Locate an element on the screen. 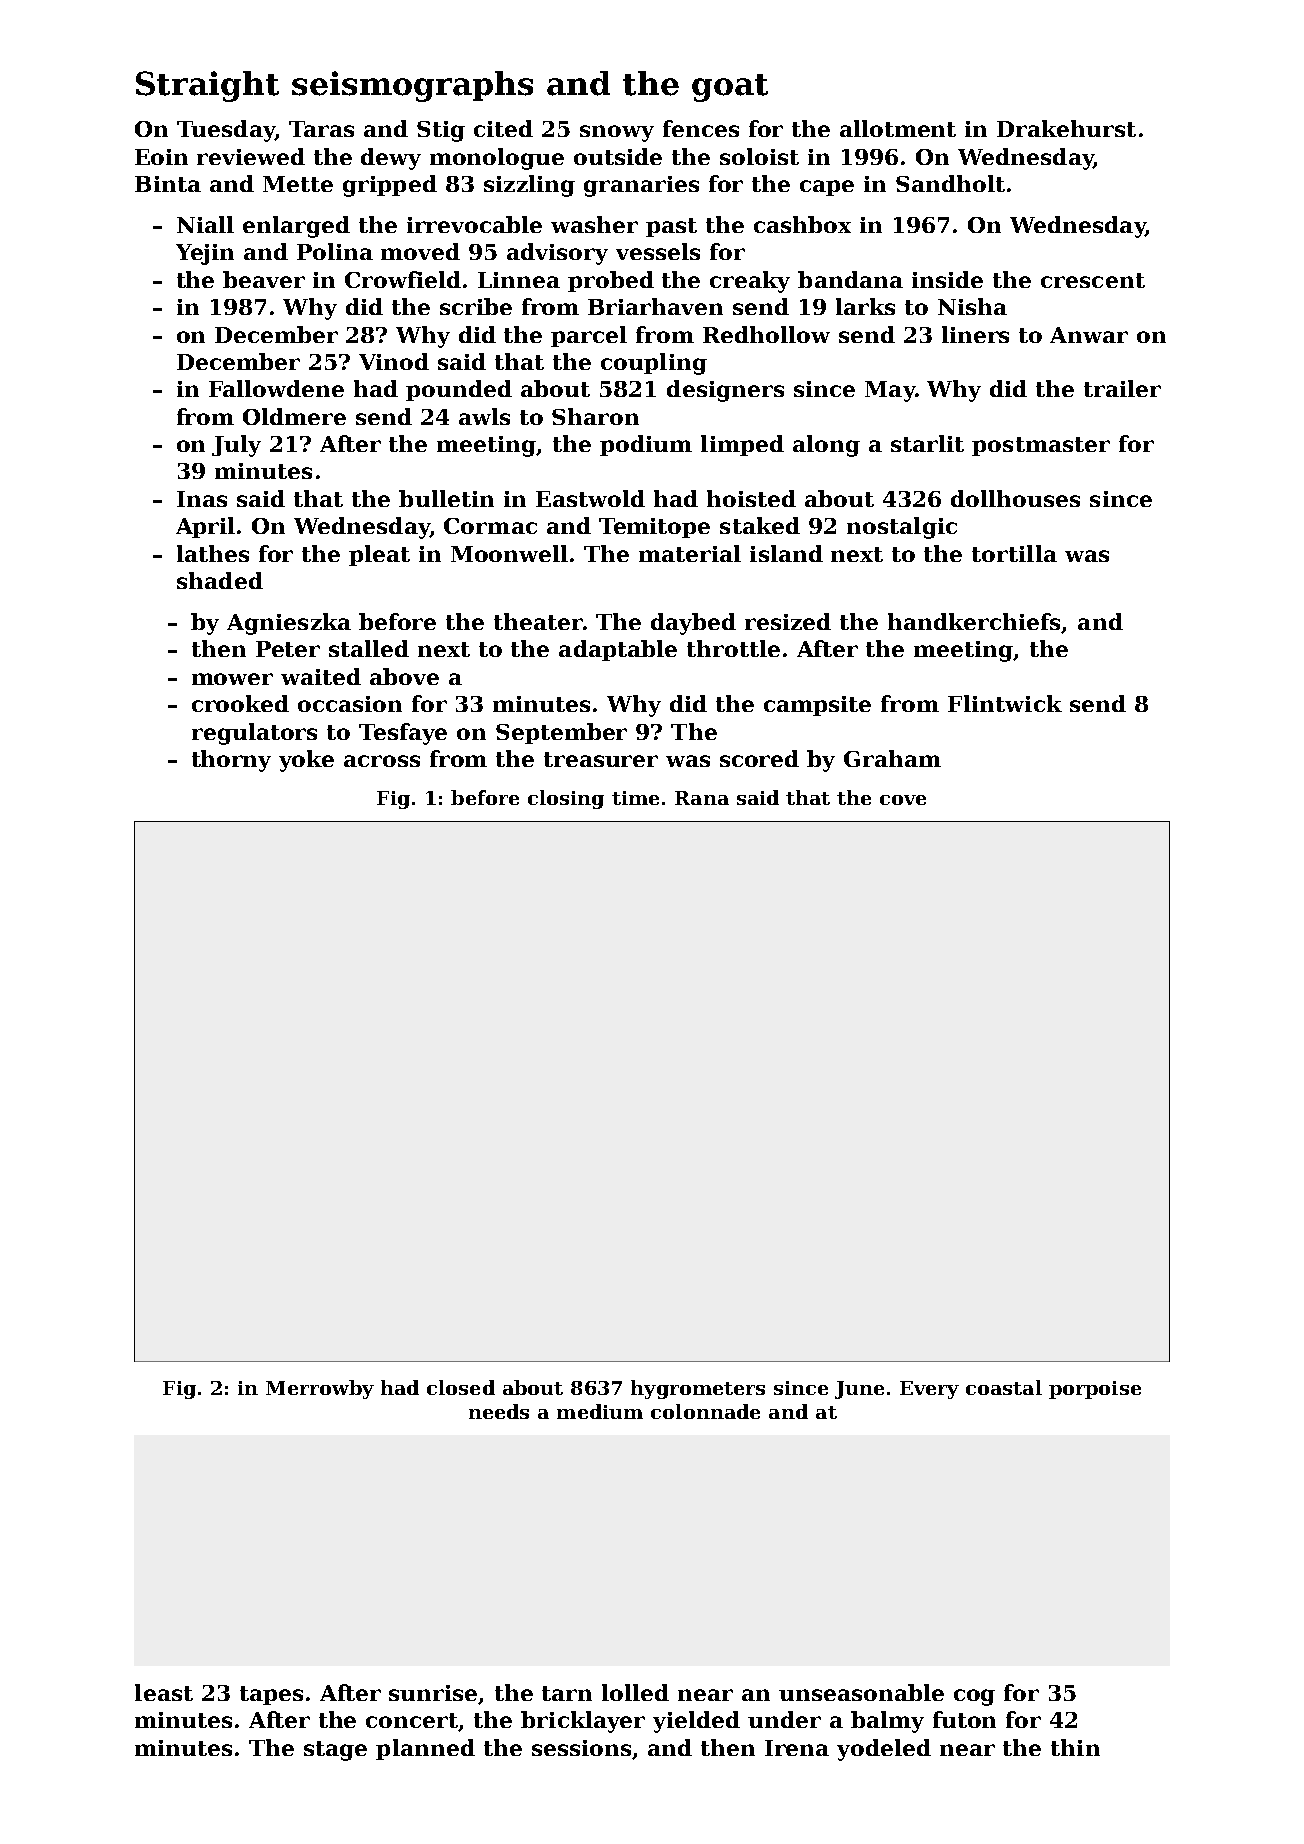  yoke is located at coordinates (306, 761).
